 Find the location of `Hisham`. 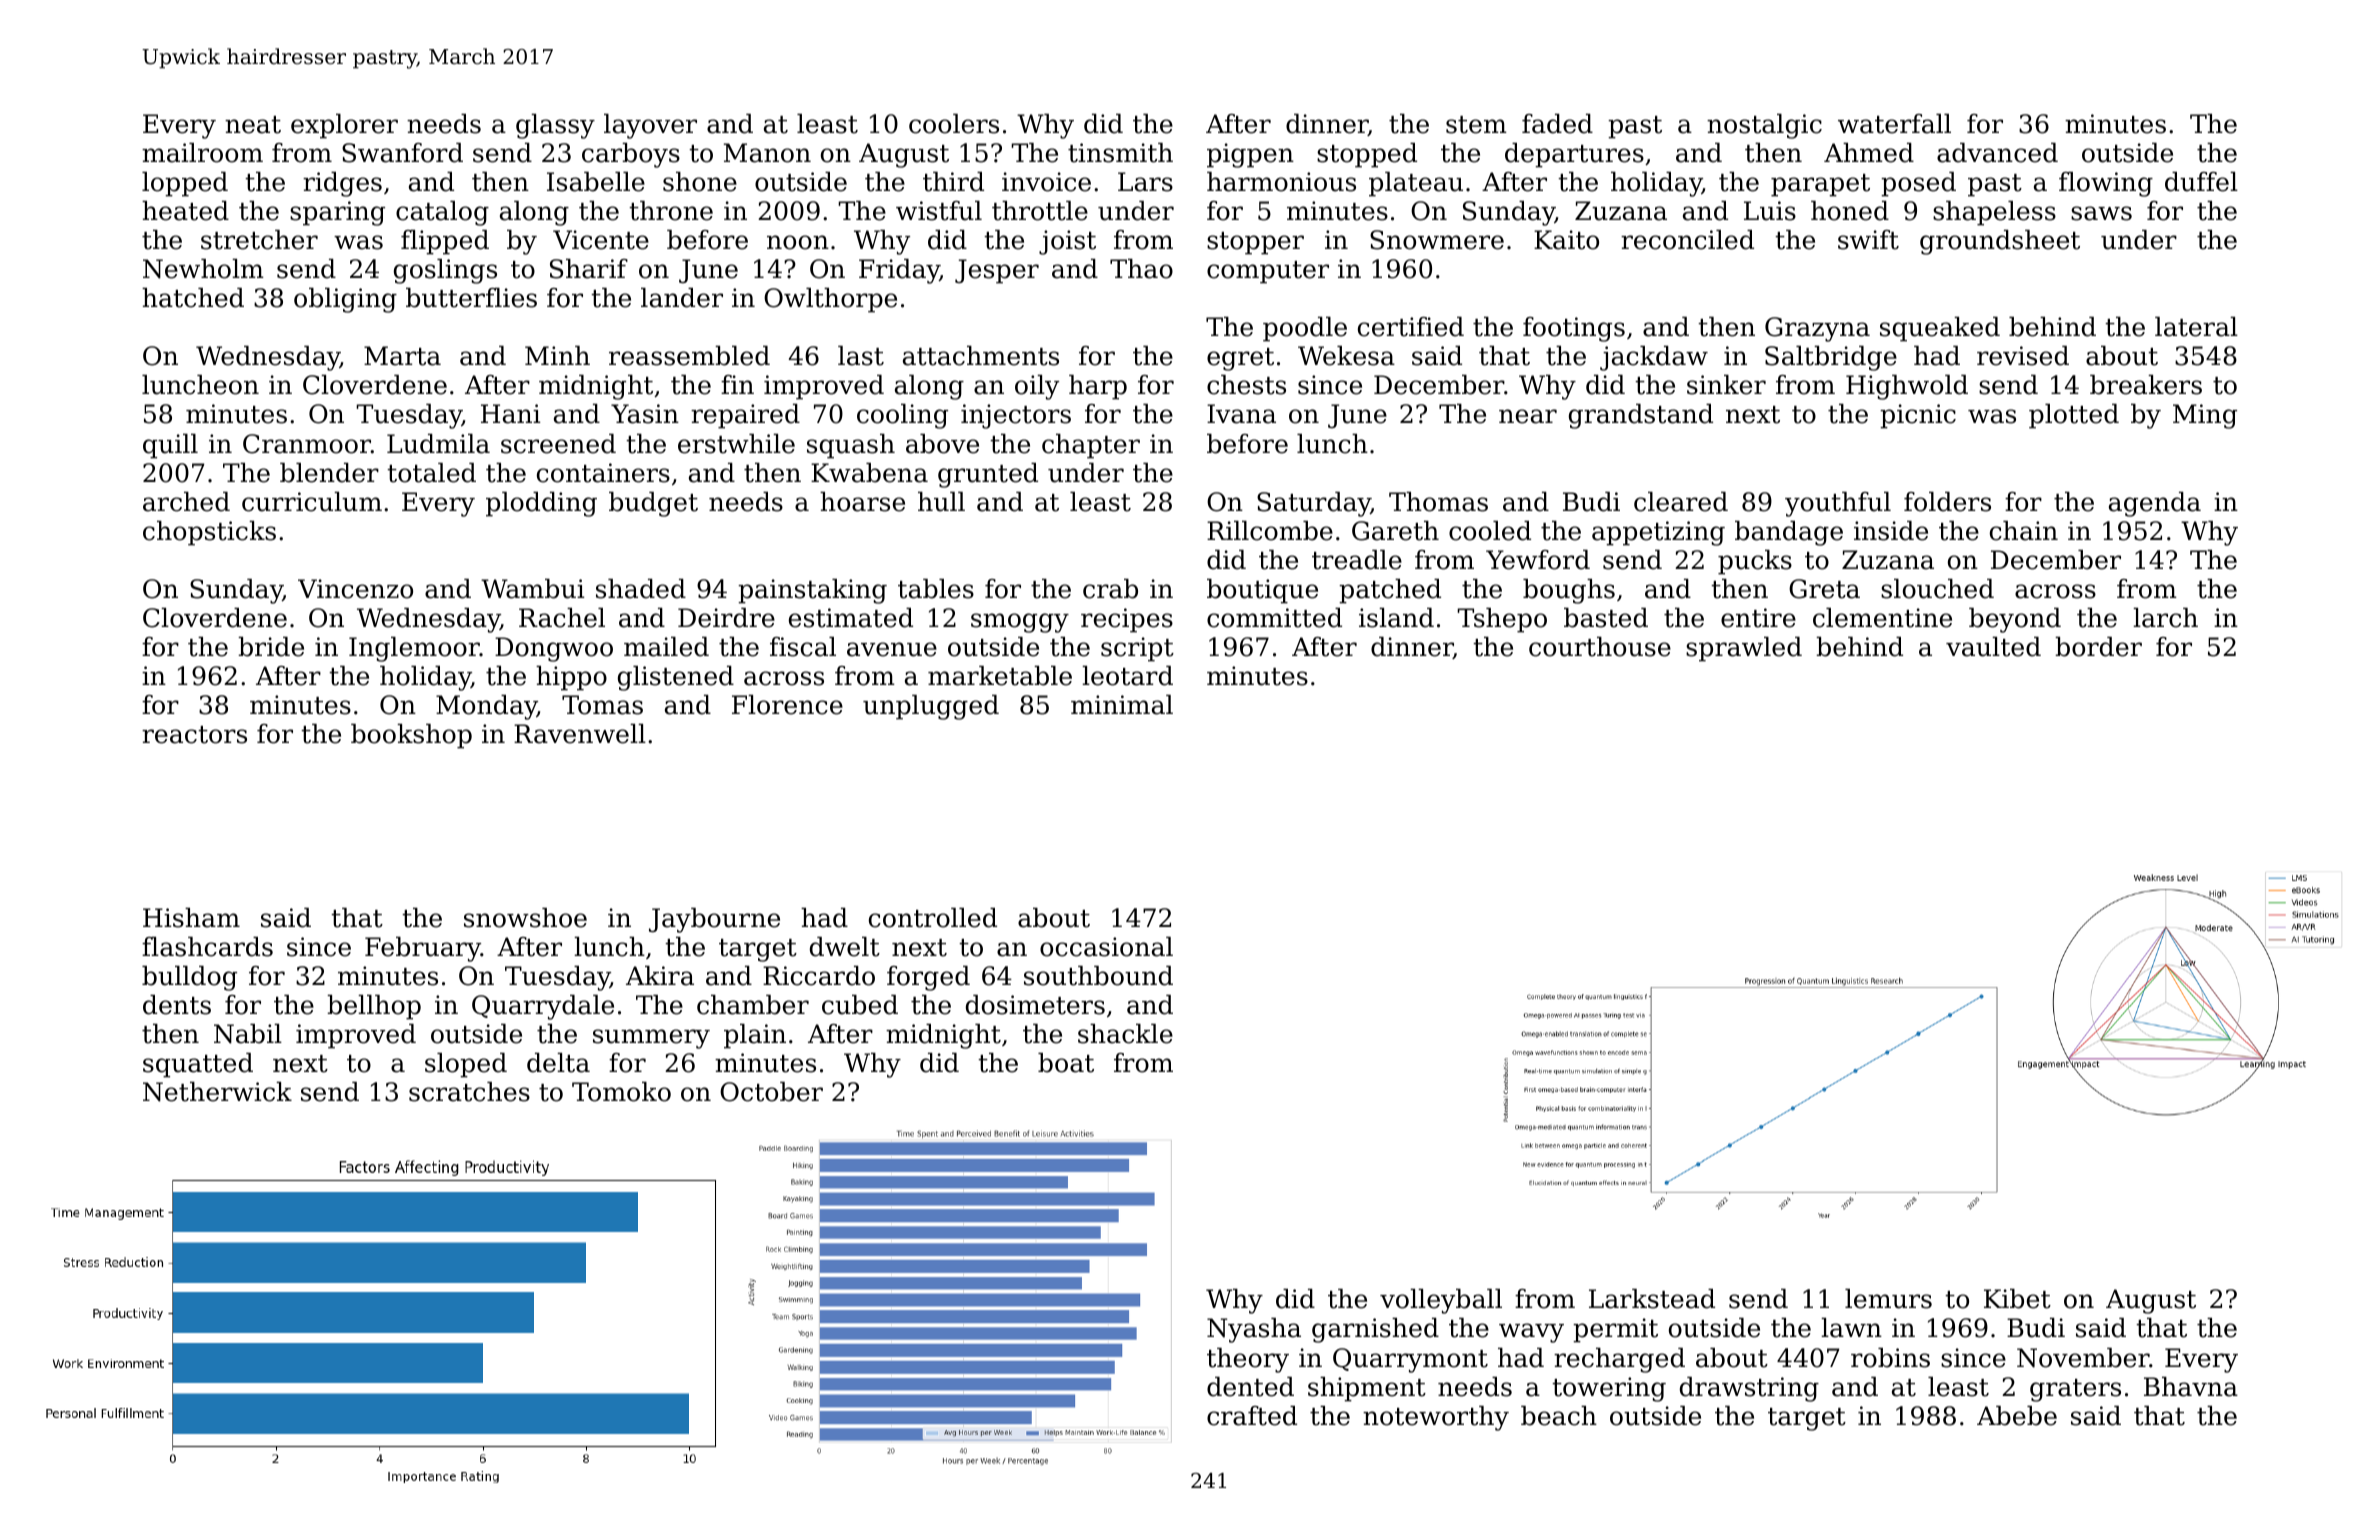

Hisham is located at coordinates (191, 918).
